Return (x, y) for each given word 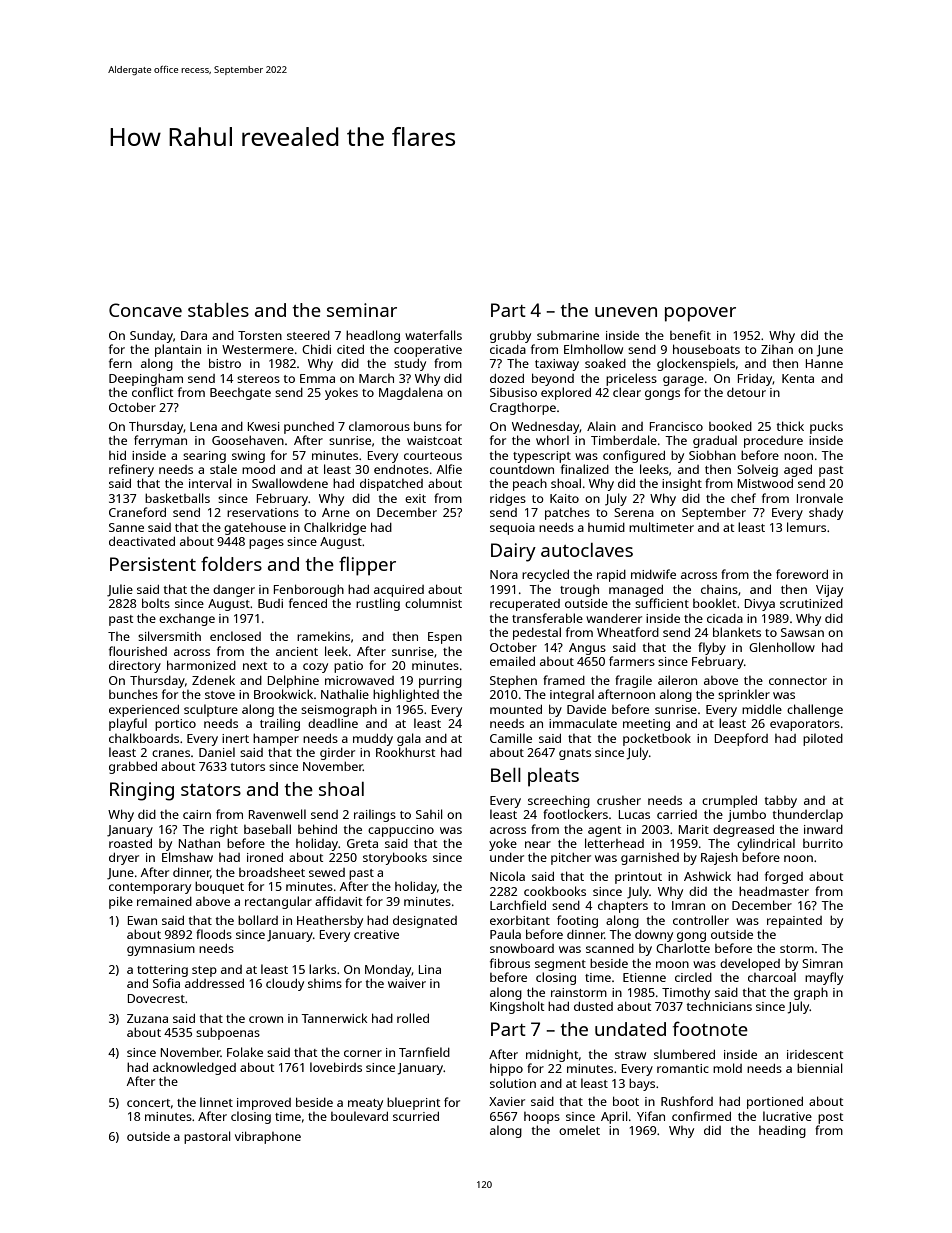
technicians (719, 1006)
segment (560, 965)
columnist (433, 603)
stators (211, 790)
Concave (145, 310)
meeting (646, 725)
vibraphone (268, 1137)
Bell (506, 775)
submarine (568, 335)
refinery (131, 470)
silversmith (169, 636)
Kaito (564, 498)
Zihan (777, 349)
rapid (611, 576)
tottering (162, 971)
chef (743, 498)
